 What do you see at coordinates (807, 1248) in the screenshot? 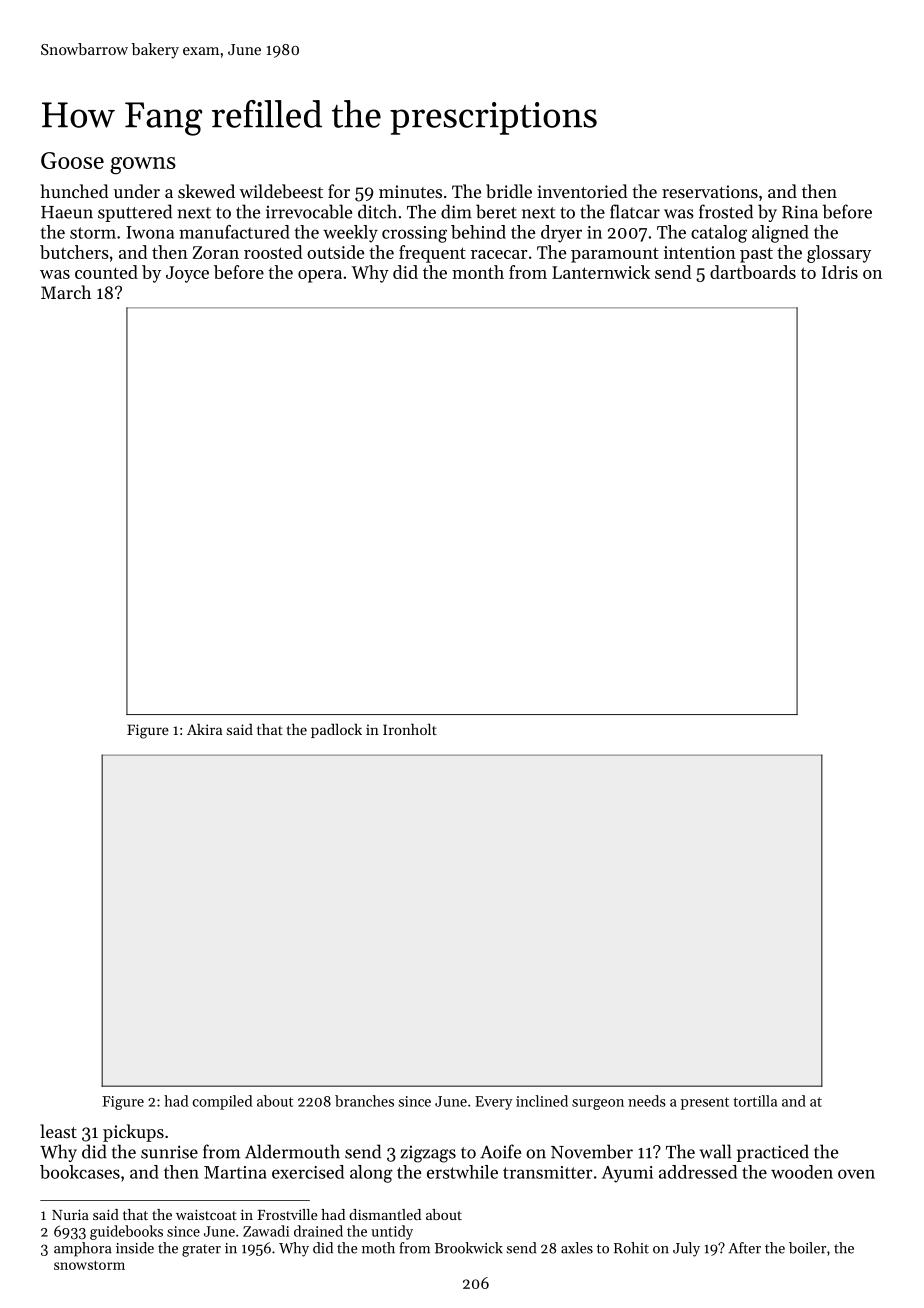
I see `boiler` at bounding box center [807, 1248].
